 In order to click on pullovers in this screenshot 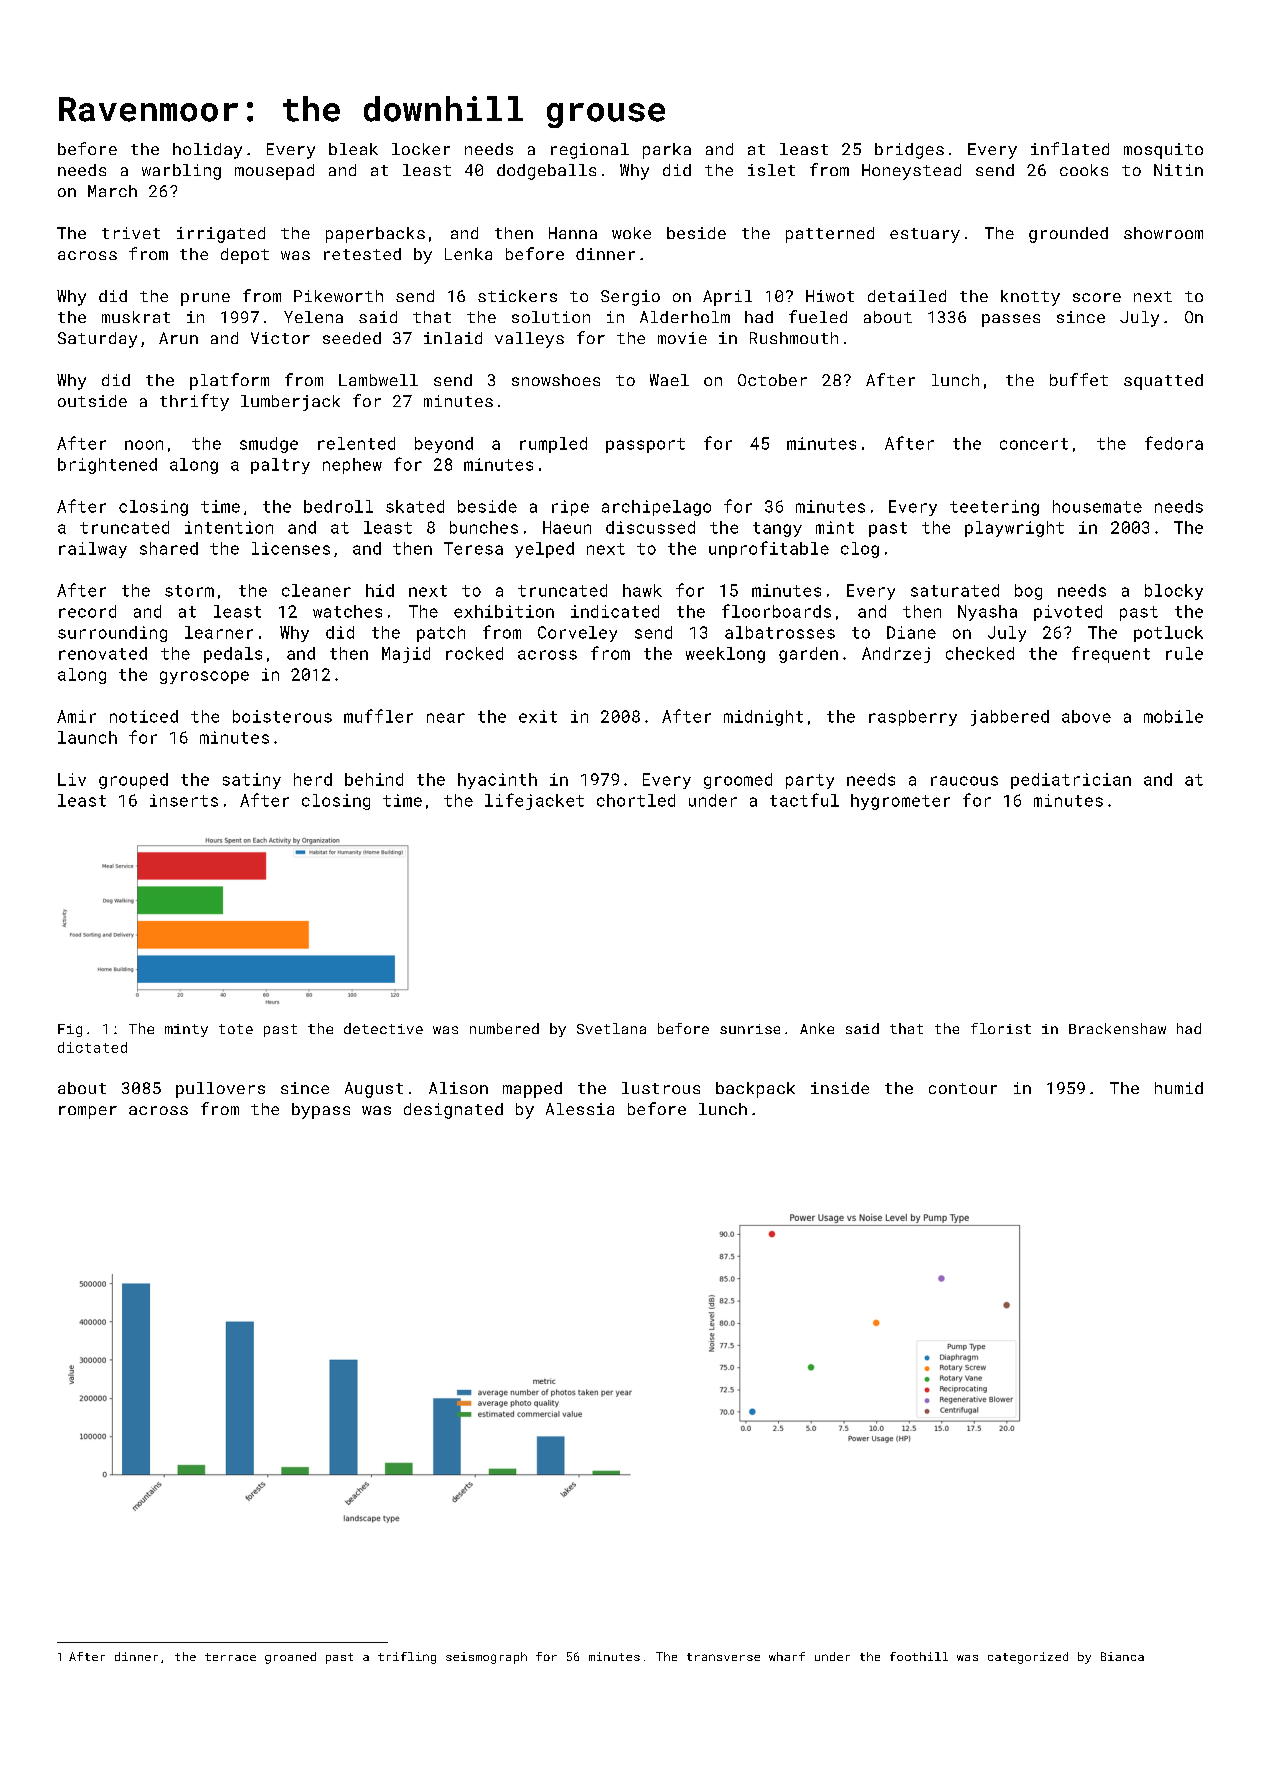, I will do `click(220, 1090)`.
